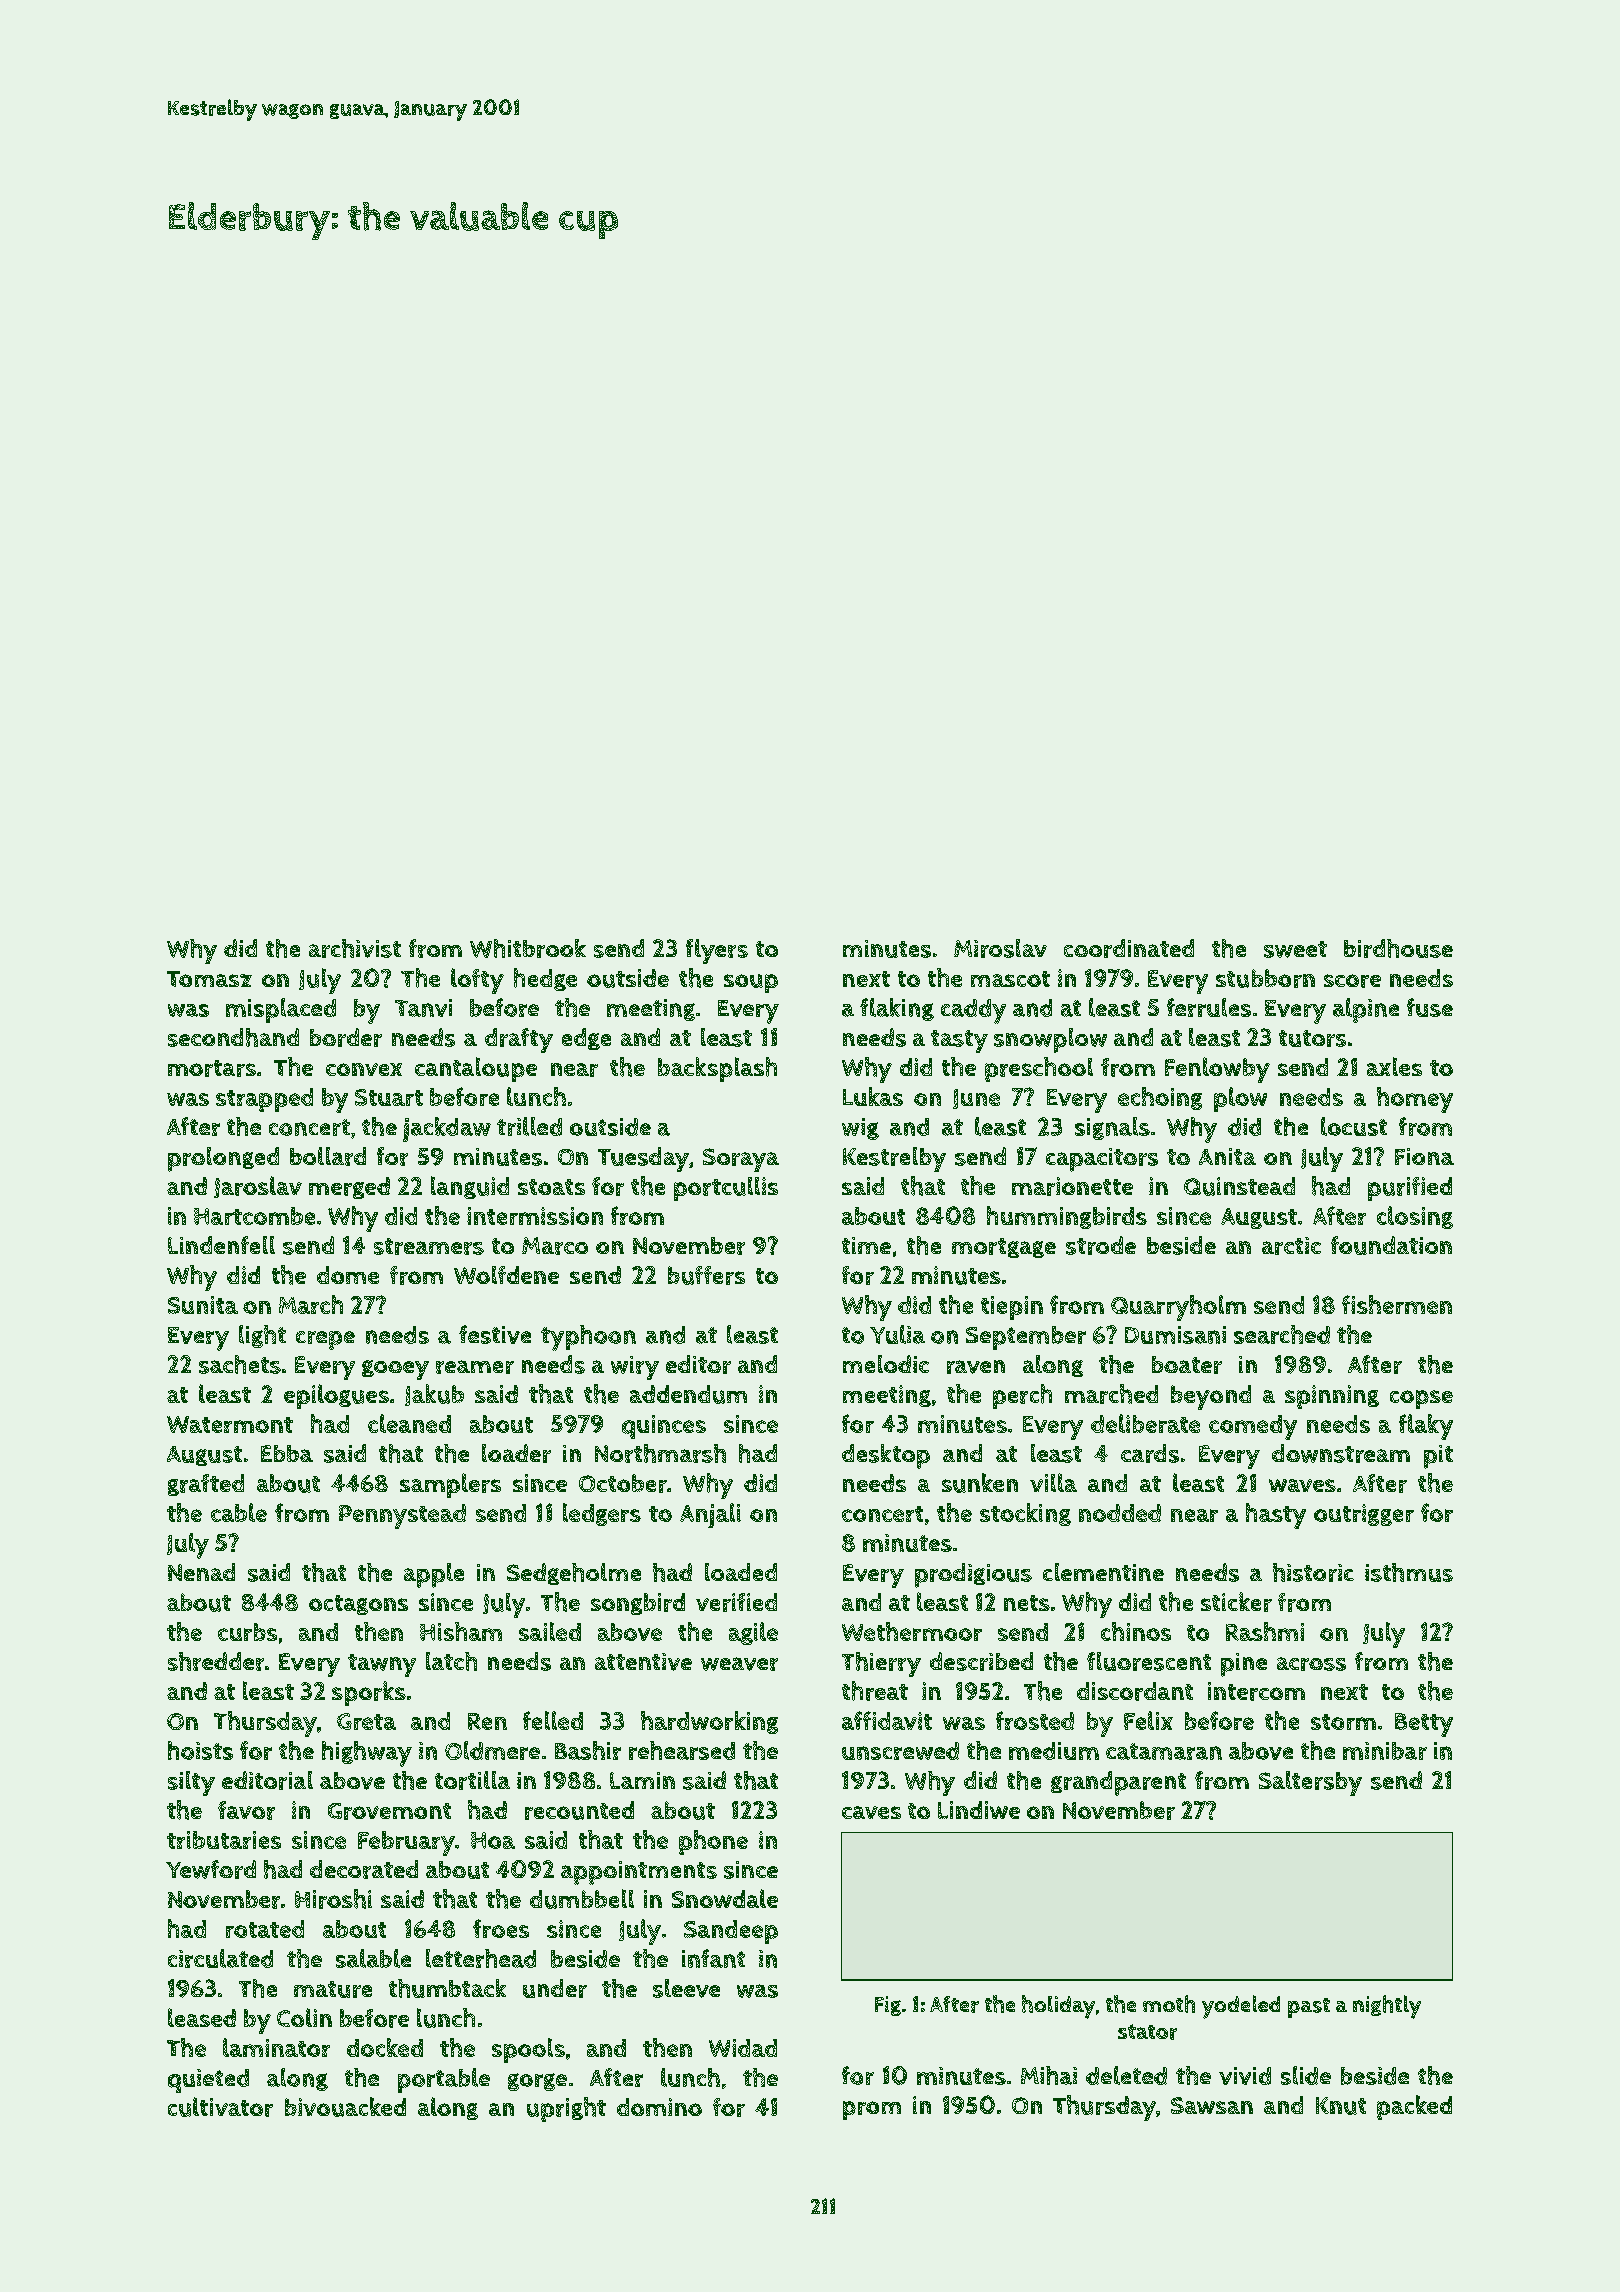  Describe the element at coordinates (265, 1929) in the screenshot. I see `rotated` at that location.
